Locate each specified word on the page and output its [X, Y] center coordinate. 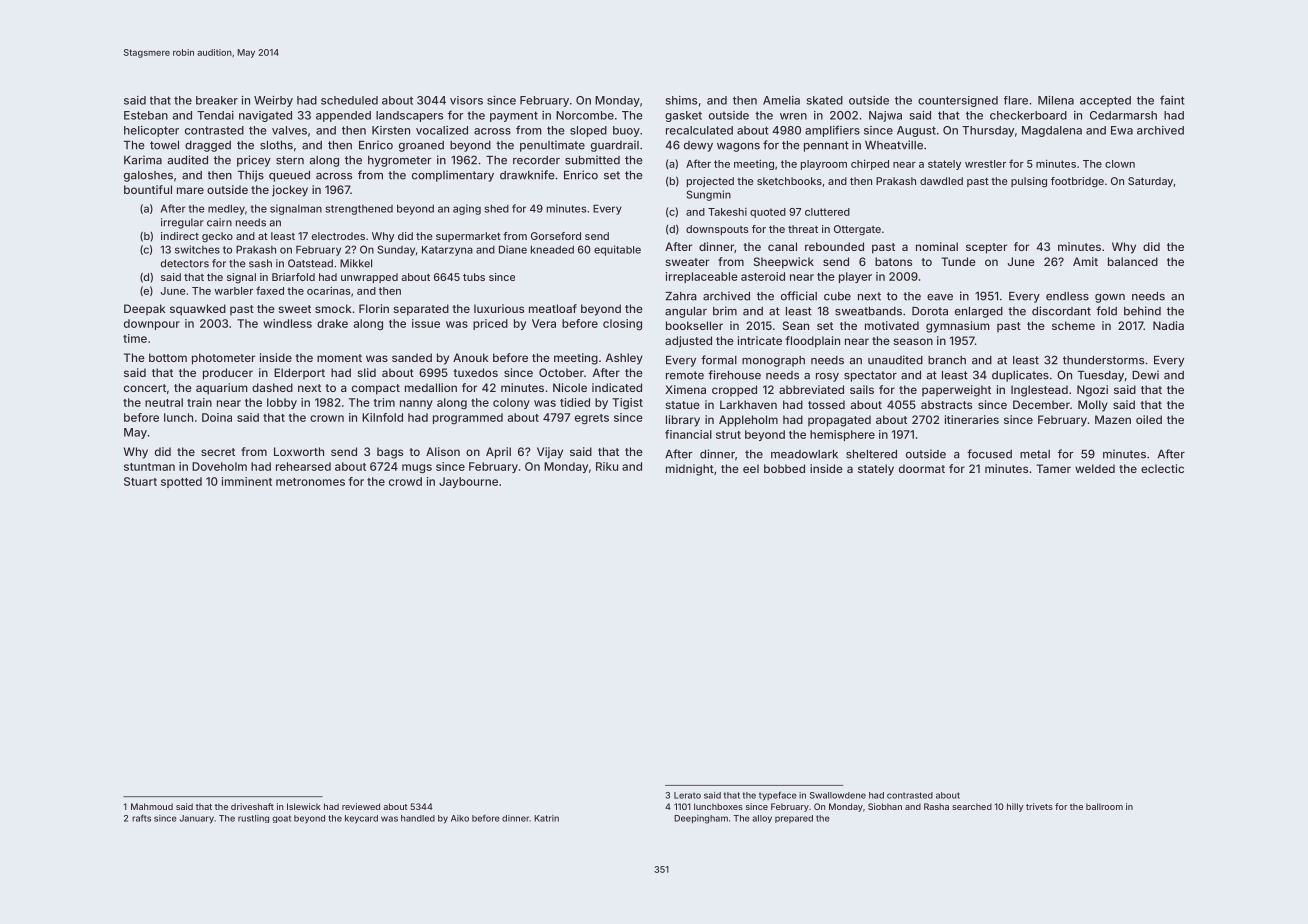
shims [681, 100]
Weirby [273, 101]
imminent [247, 481]
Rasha [936, 806]
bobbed [784, 468]
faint [1172, 100]
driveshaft [252, 806]
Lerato [687, 795]
